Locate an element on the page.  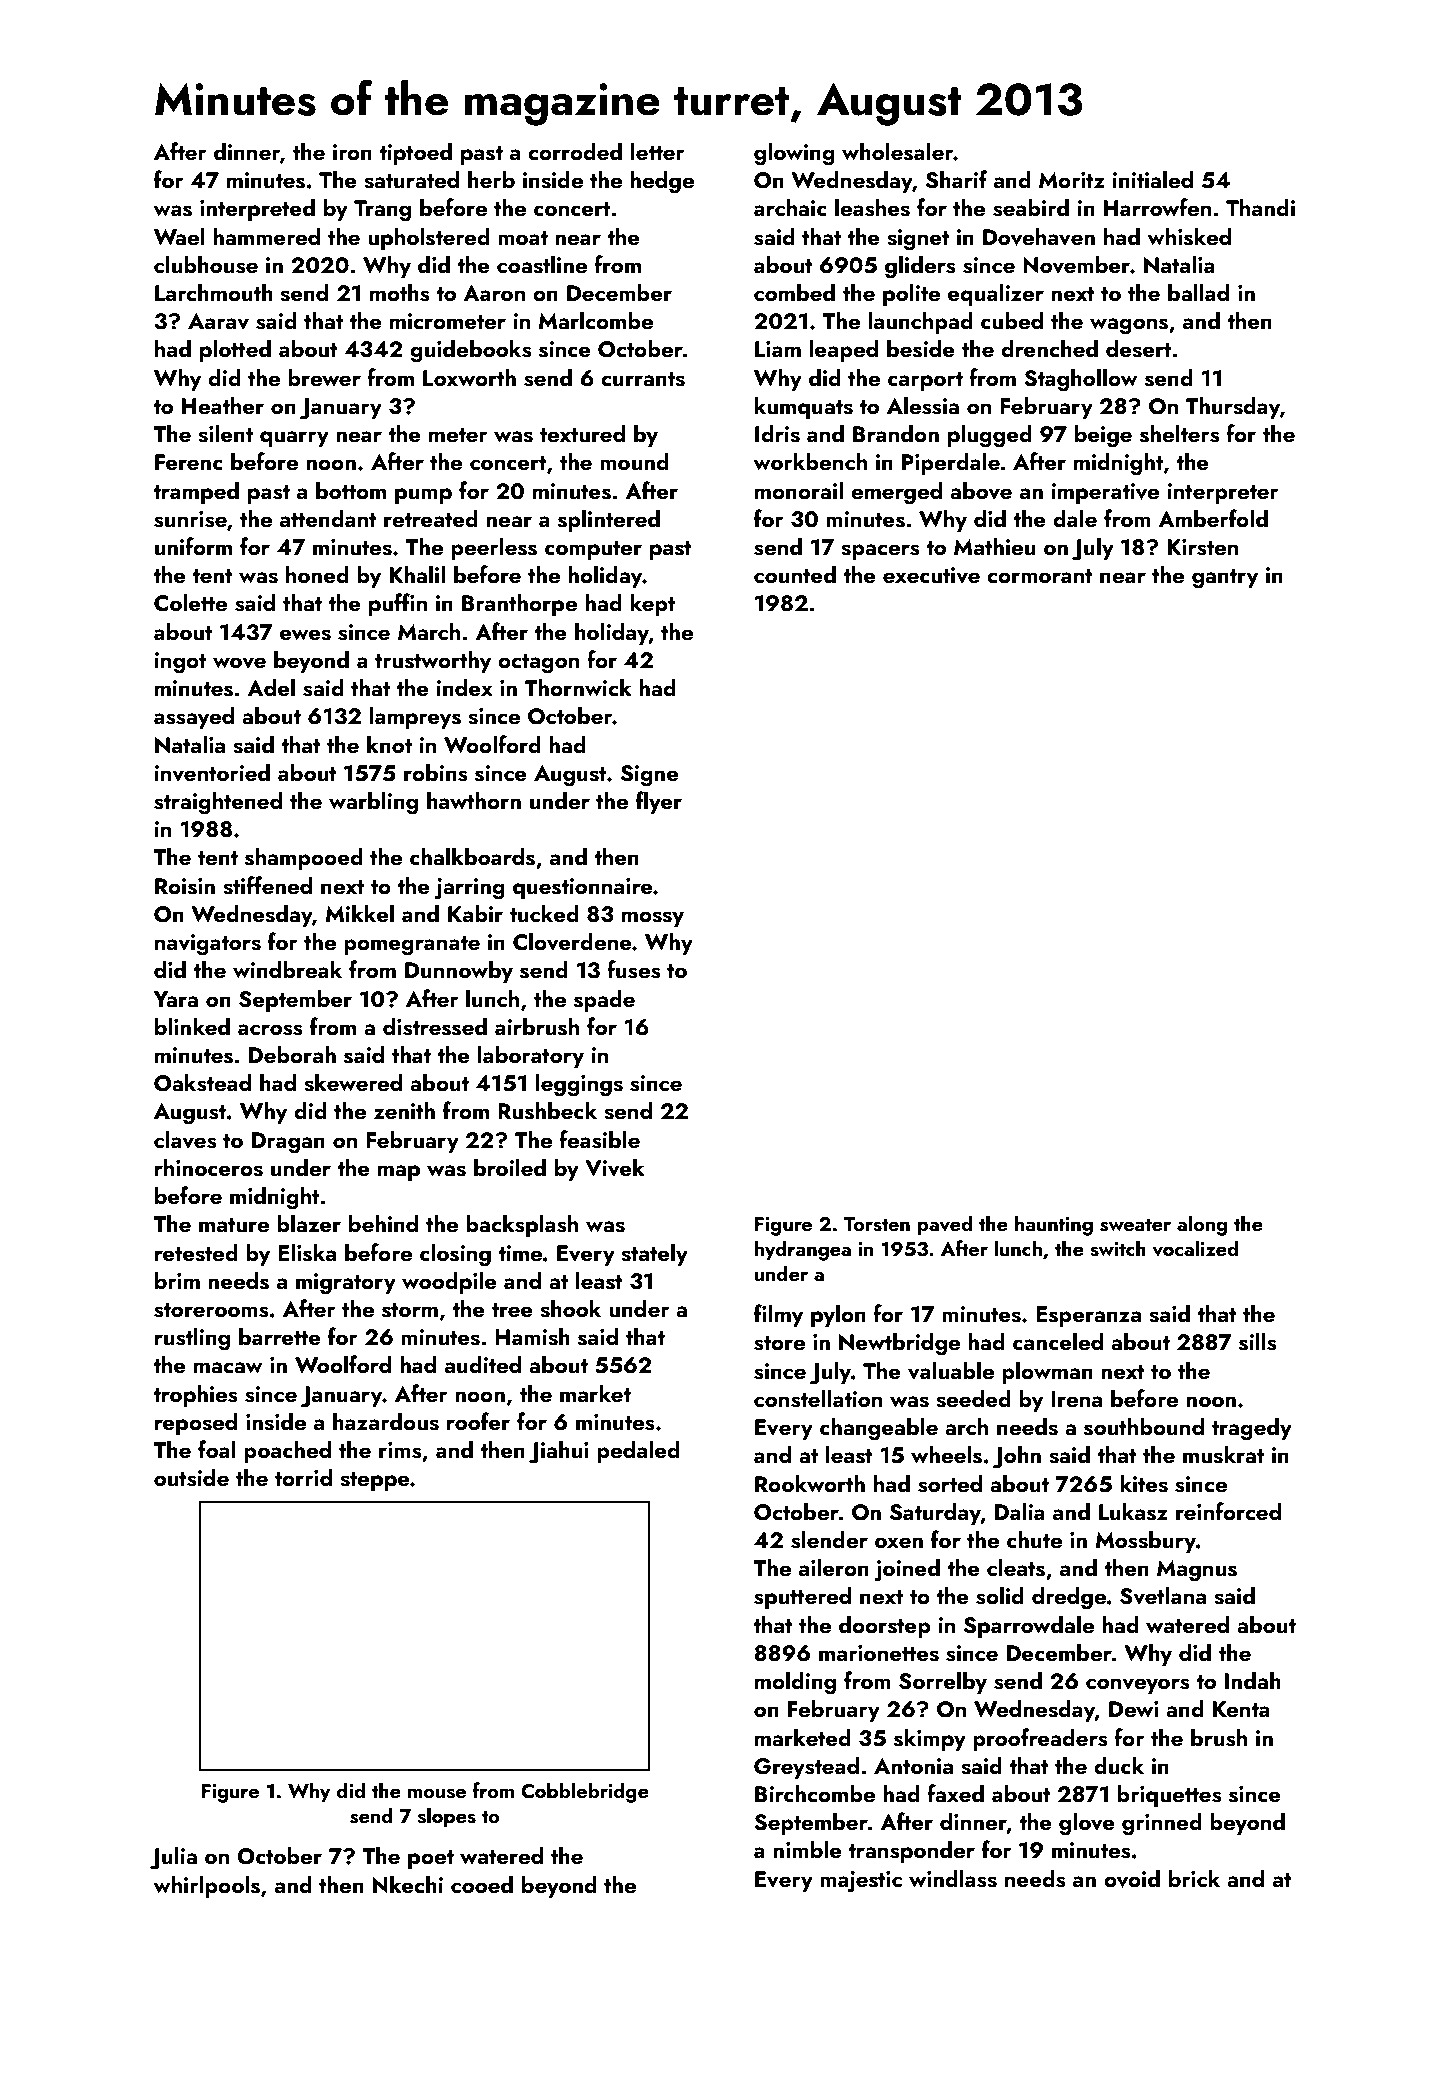
November is located at coordinates (1076, 264).
